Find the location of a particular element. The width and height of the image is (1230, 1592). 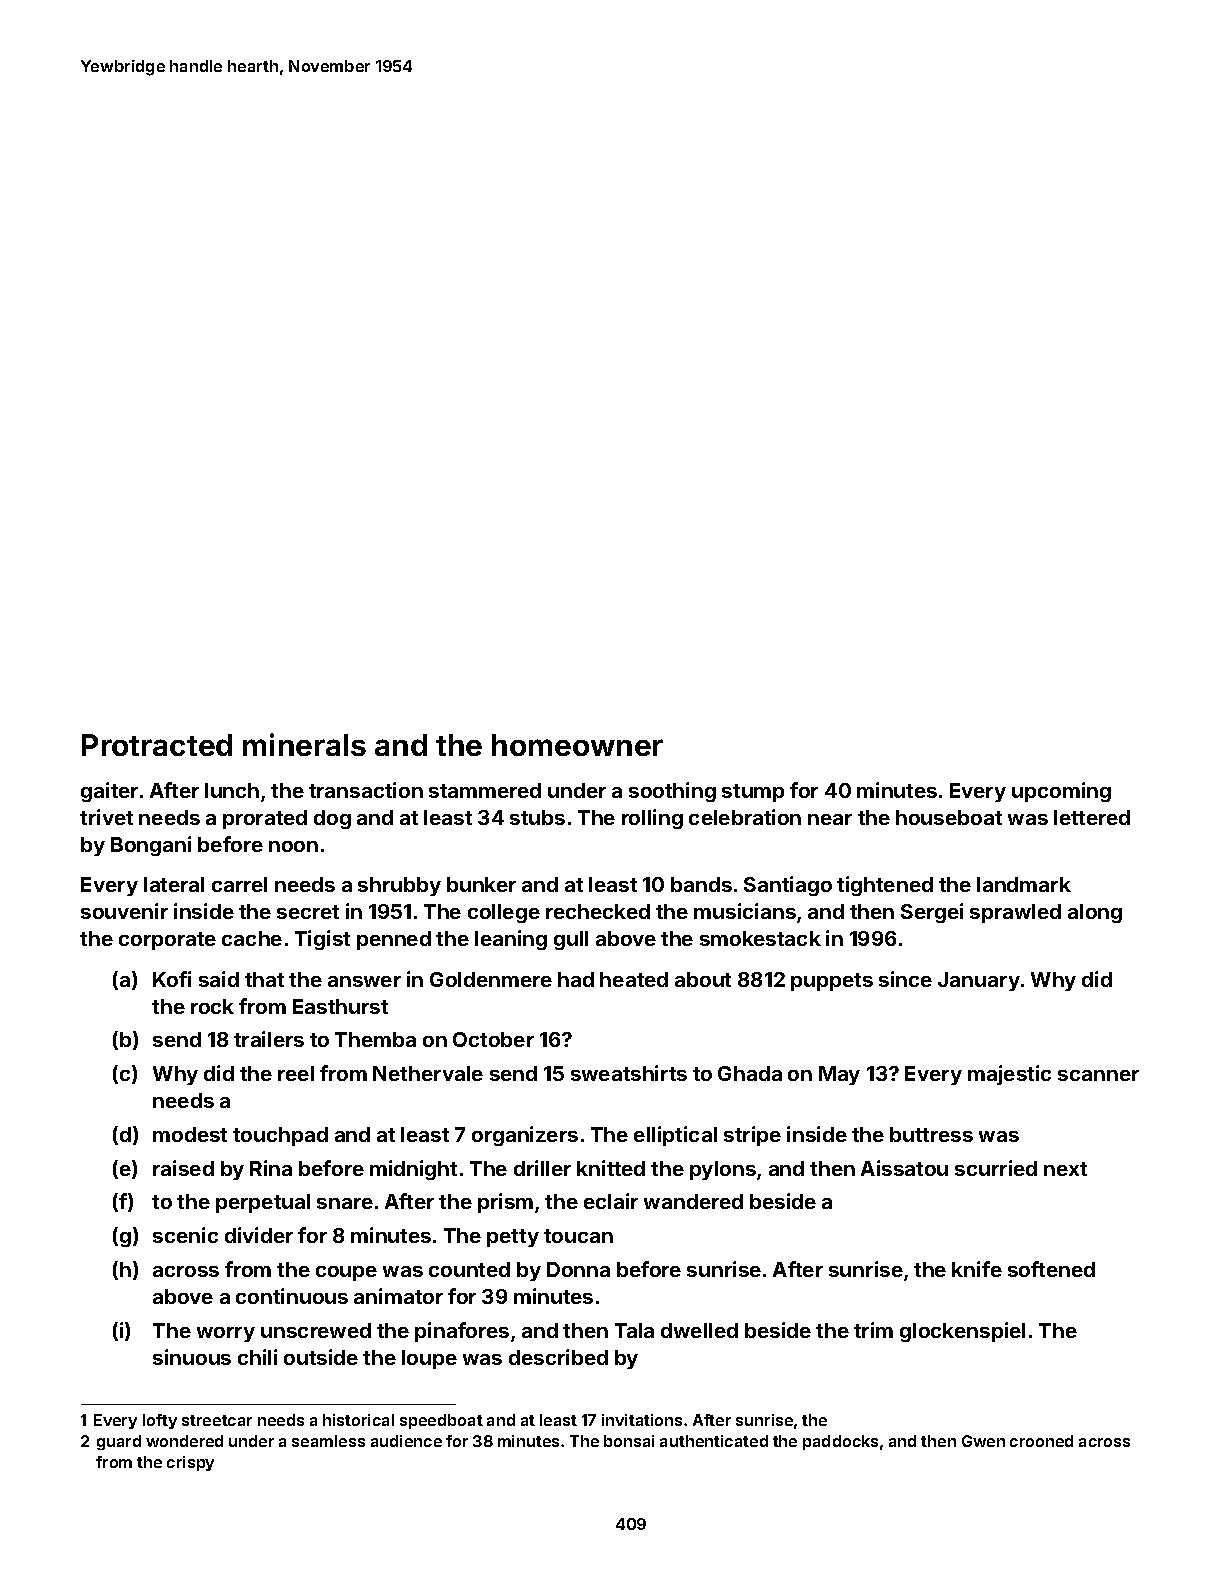

audience is located at coordinates (406, 1441).
